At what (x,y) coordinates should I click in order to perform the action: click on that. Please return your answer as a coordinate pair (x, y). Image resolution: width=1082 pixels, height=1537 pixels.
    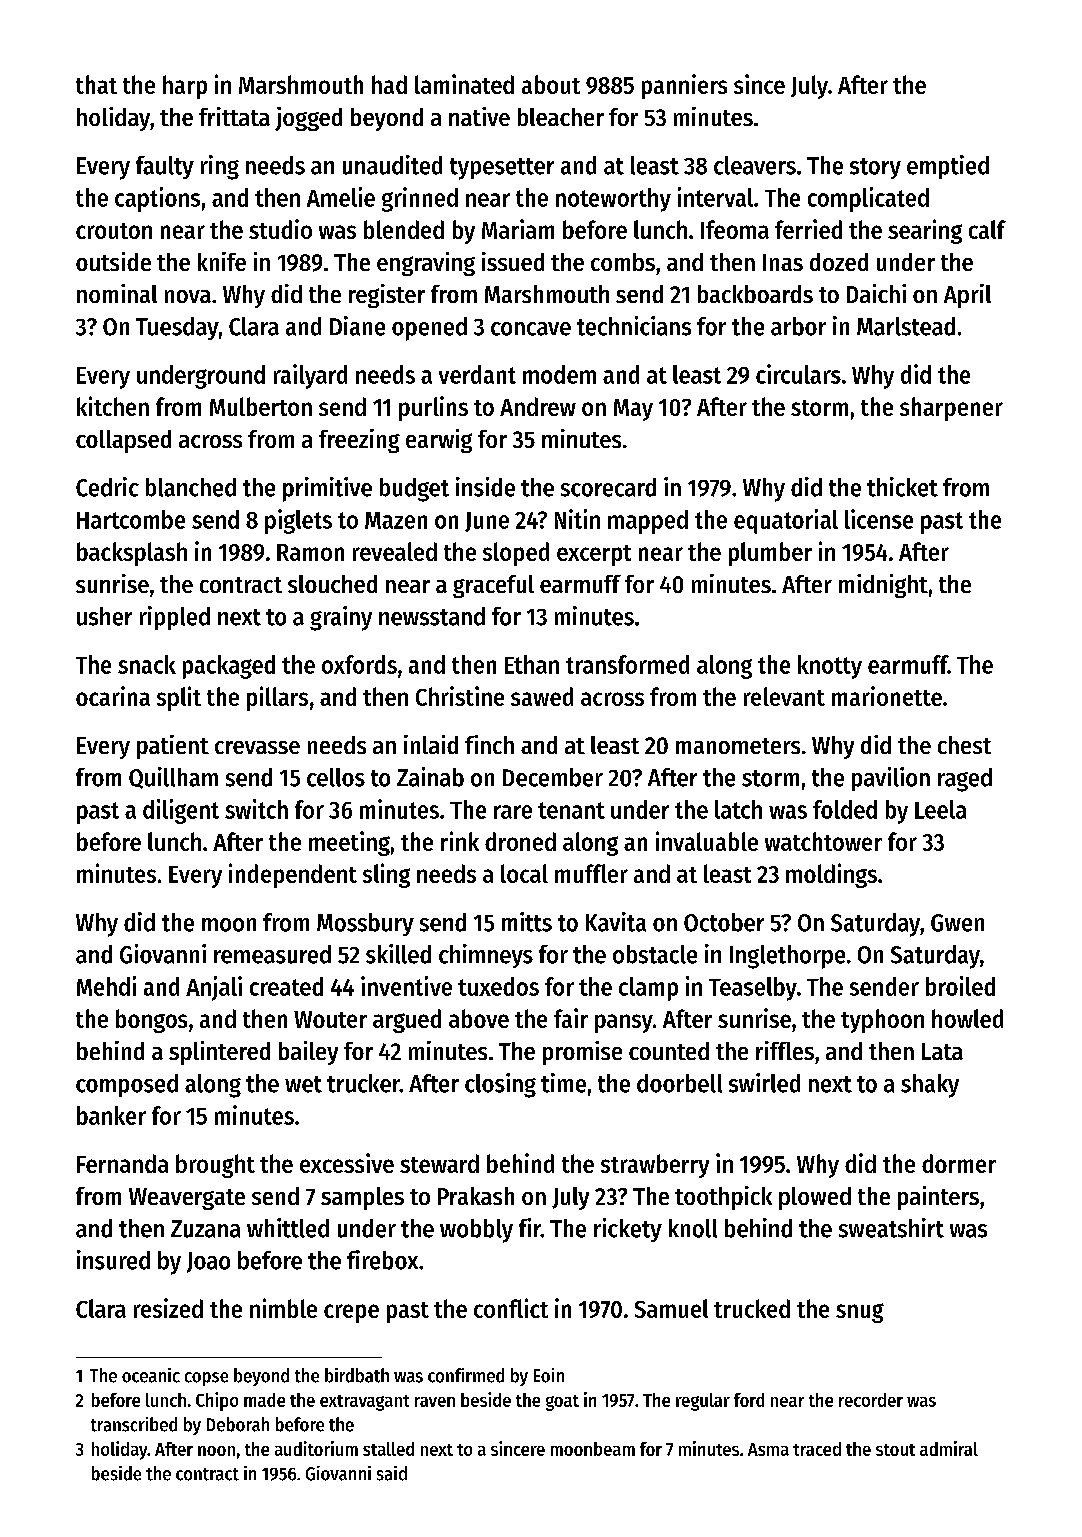
    Looking at the image, I should click on (96, 84).
